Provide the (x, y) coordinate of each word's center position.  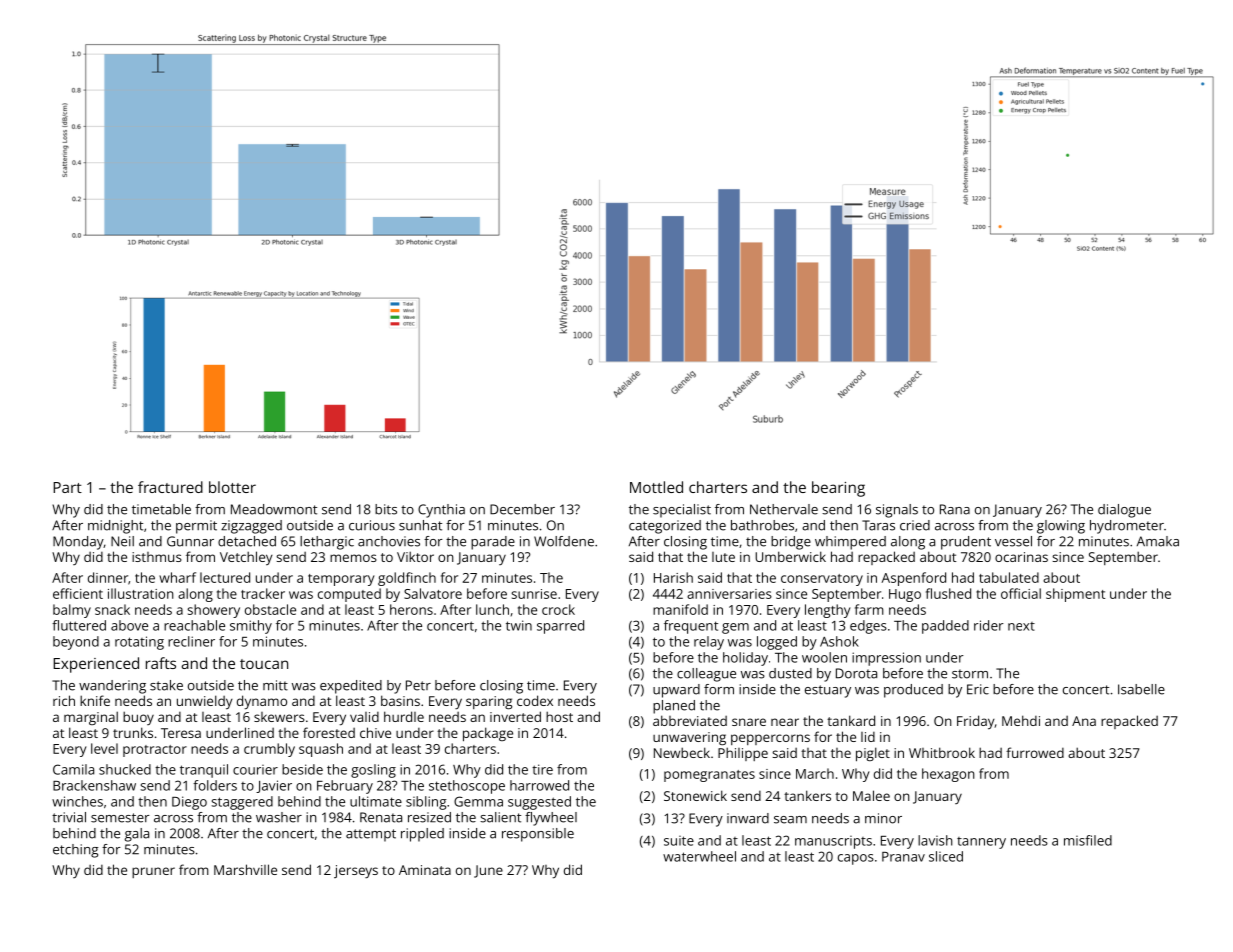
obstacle (270, 609)
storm (970, 674)
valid (364, 717)
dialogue (1124, 511)
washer (279, 817)
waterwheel (699, 856)
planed (674, 707)
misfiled (1088, 840)
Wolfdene (564, 541)
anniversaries (729, 594)
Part (67, 487)
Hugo (905, 595)
